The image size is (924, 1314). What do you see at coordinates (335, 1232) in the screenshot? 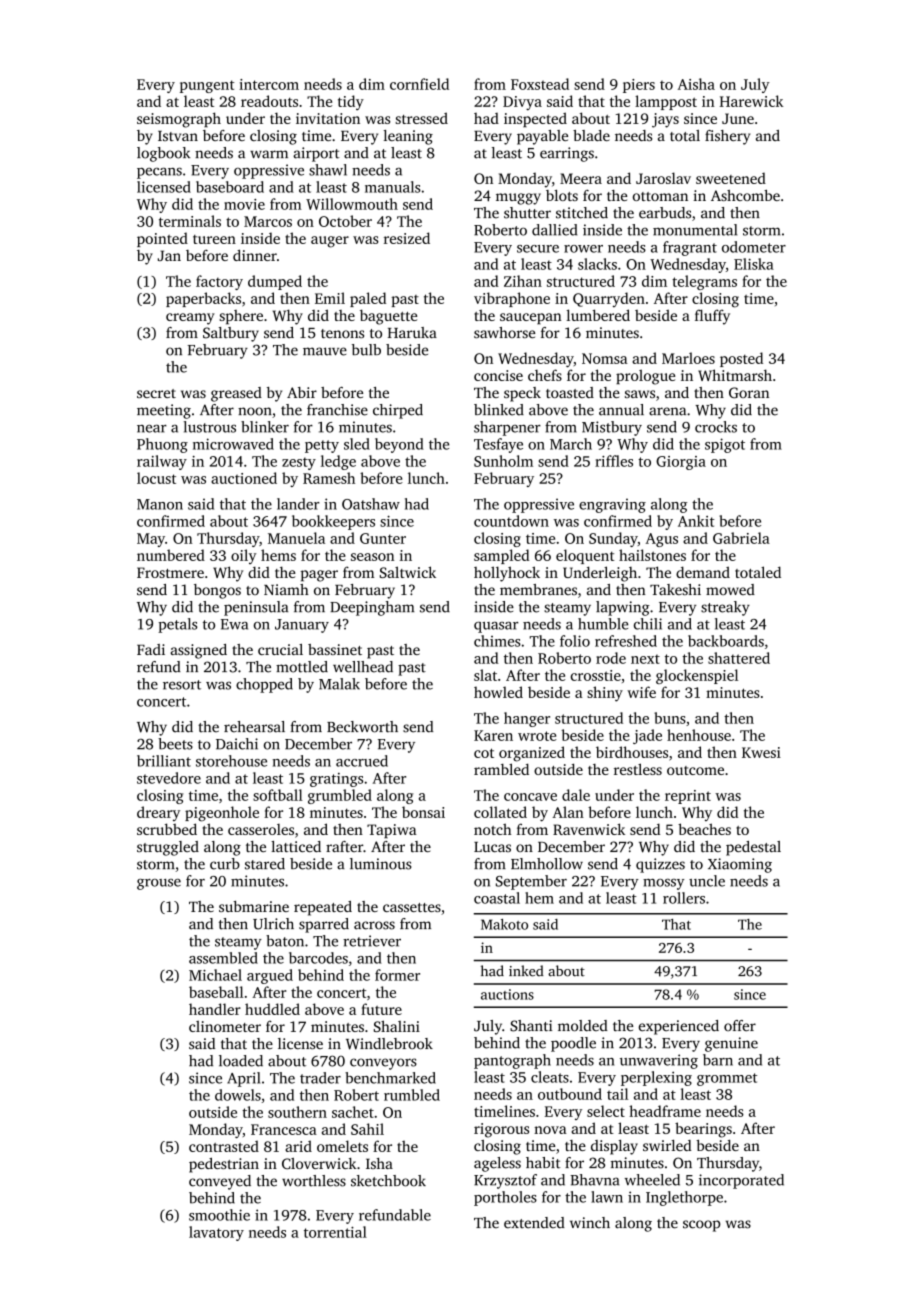
I see `torrential` at bounding box center [335, 1232].
